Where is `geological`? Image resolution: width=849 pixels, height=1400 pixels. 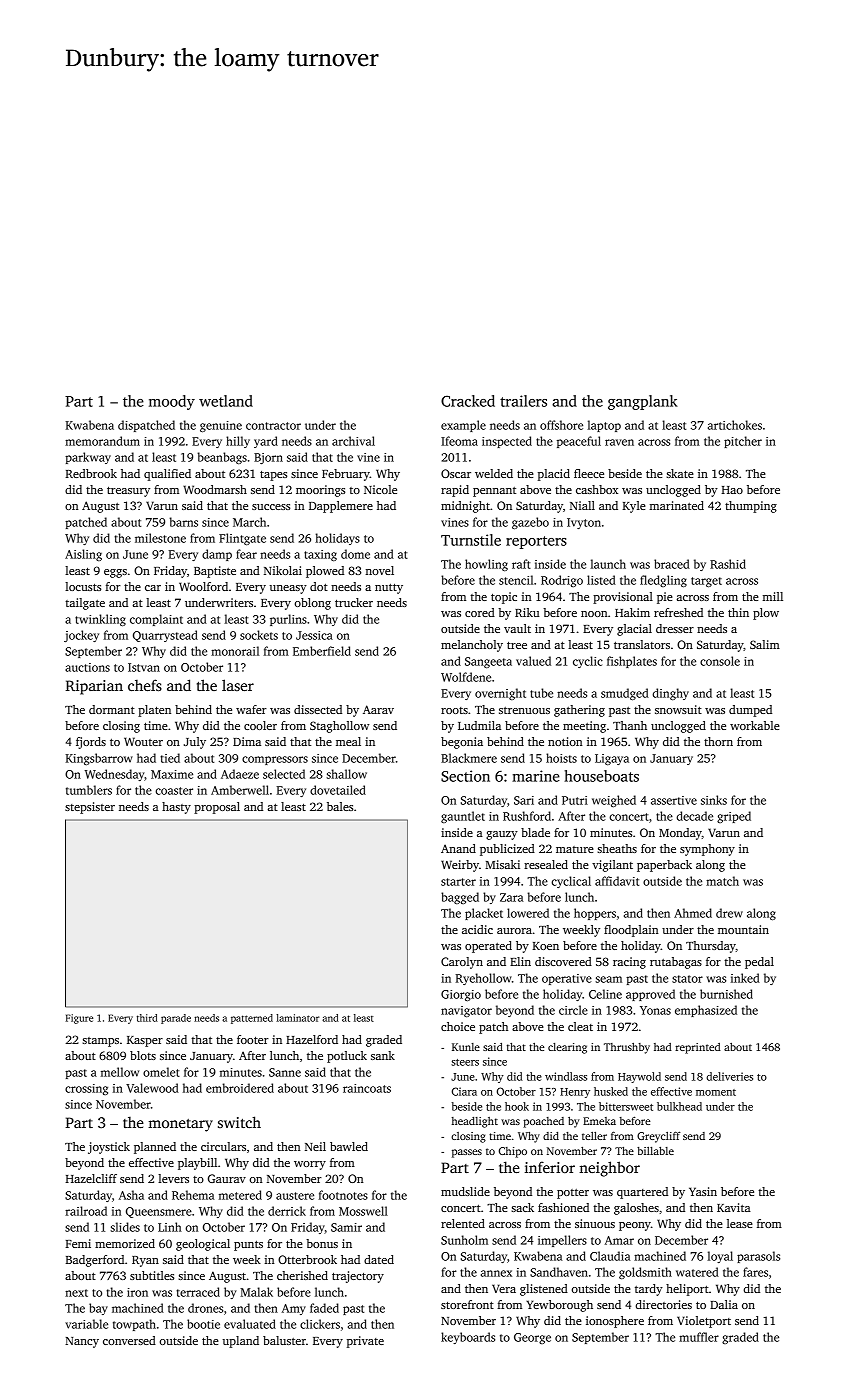
geological is located at coordinates (203, 1245).
